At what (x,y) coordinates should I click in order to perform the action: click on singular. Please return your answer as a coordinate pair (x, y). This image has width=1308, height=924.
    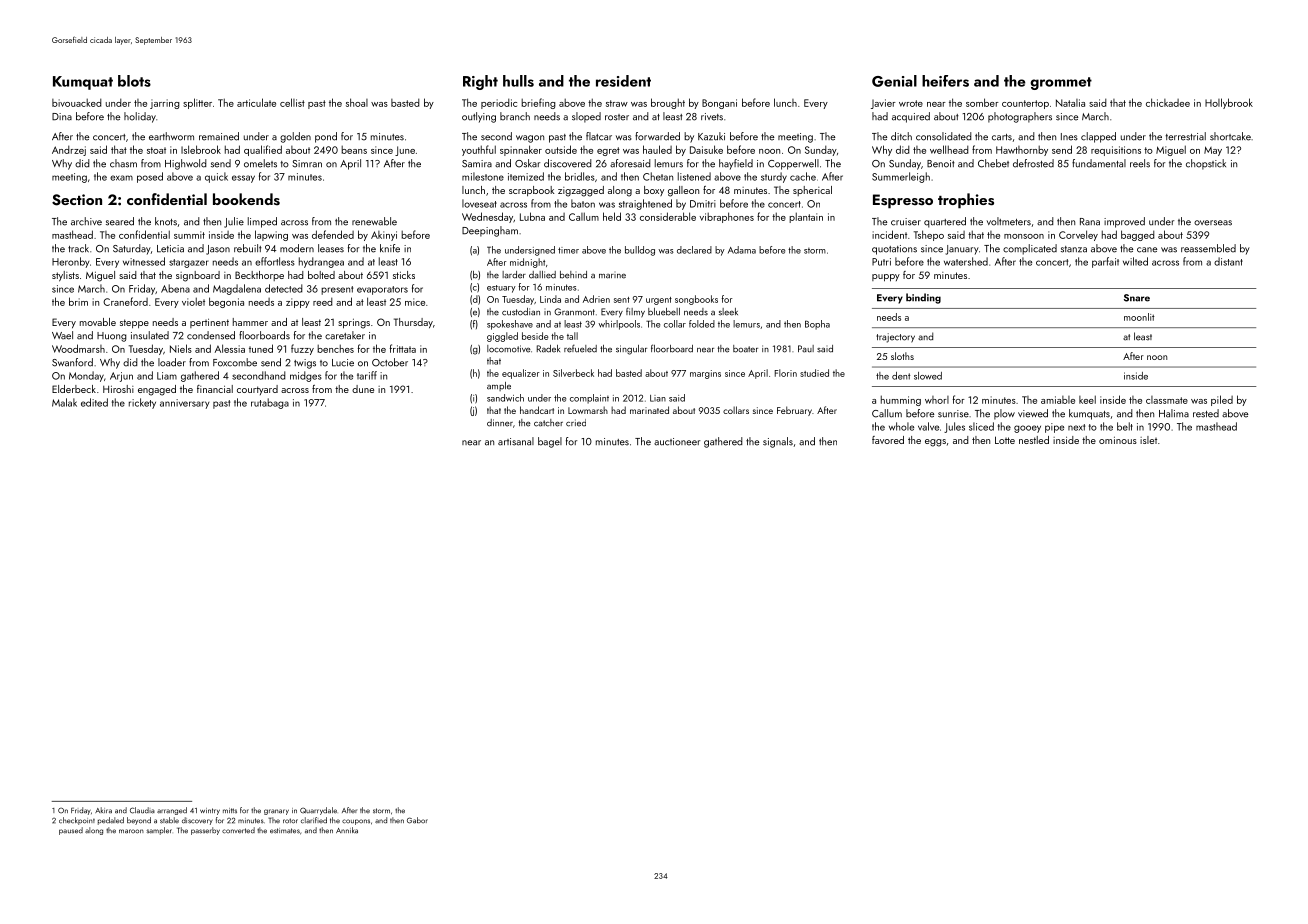
    Looking at the image, I should click on (631, 350).
